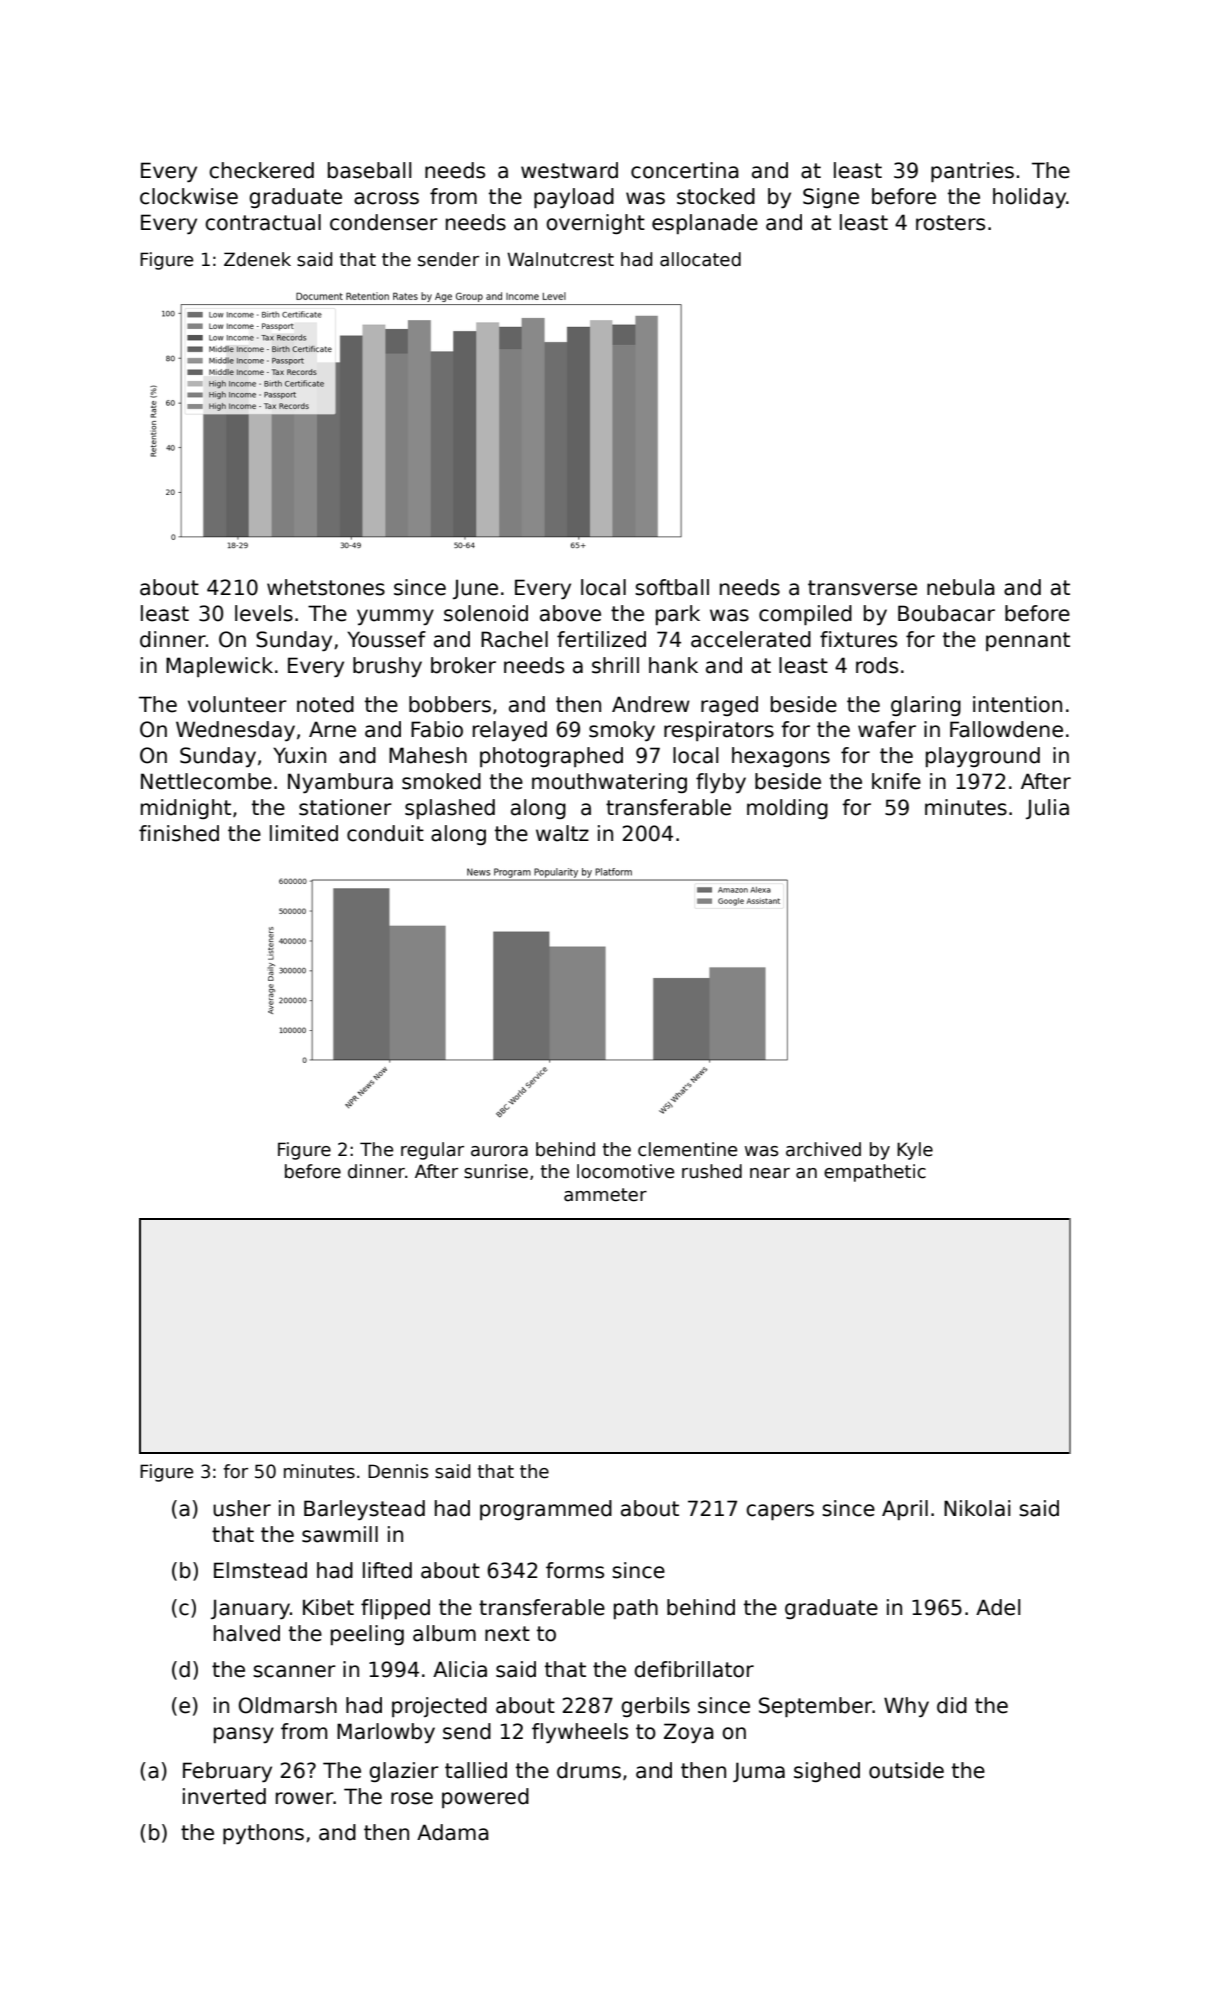 The image size is (1210, 1993). I want to click on Walnutcrest, so click(560, 259).
